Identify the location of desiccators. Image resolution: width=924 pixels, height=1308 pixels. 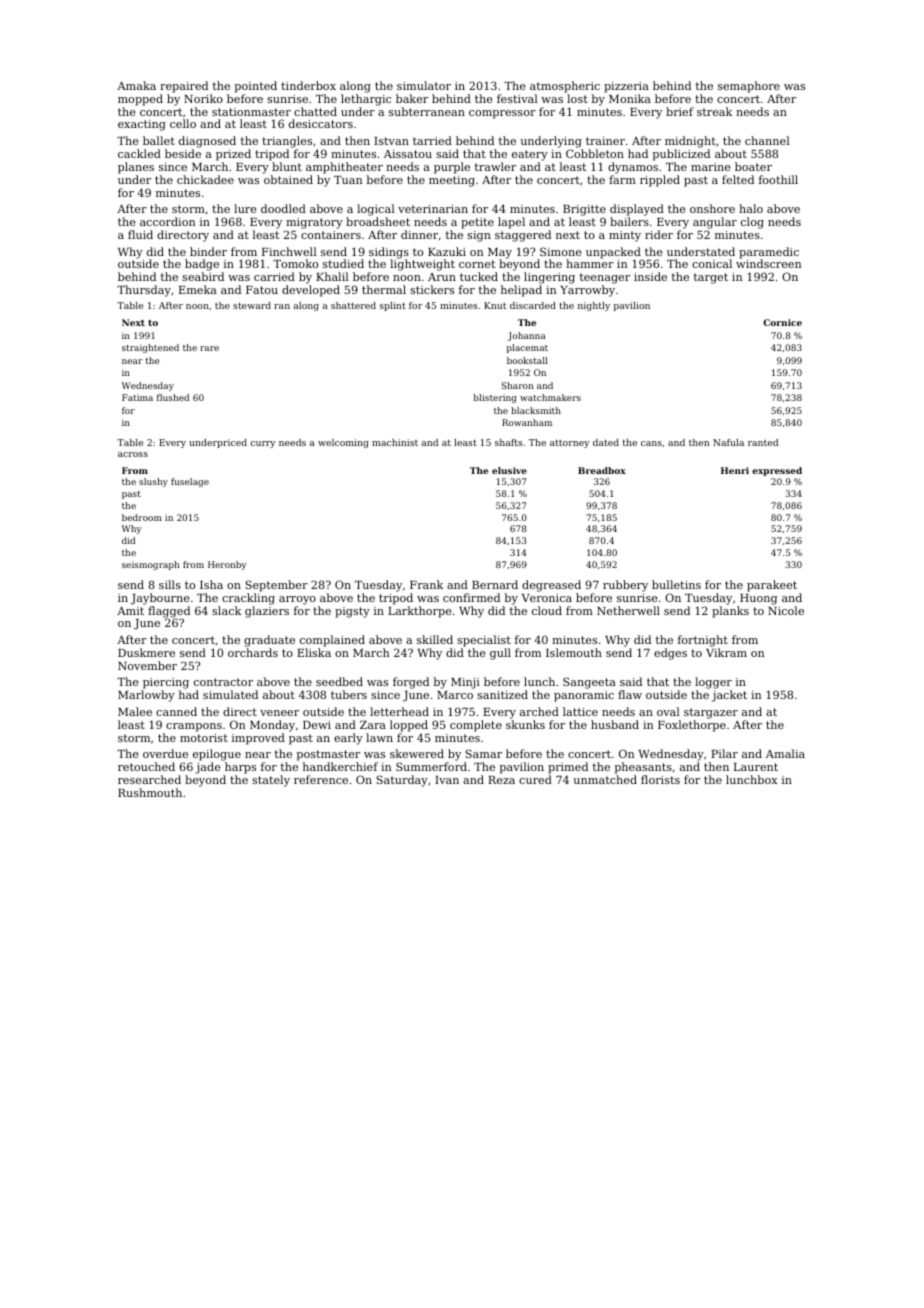
(321, 123).
